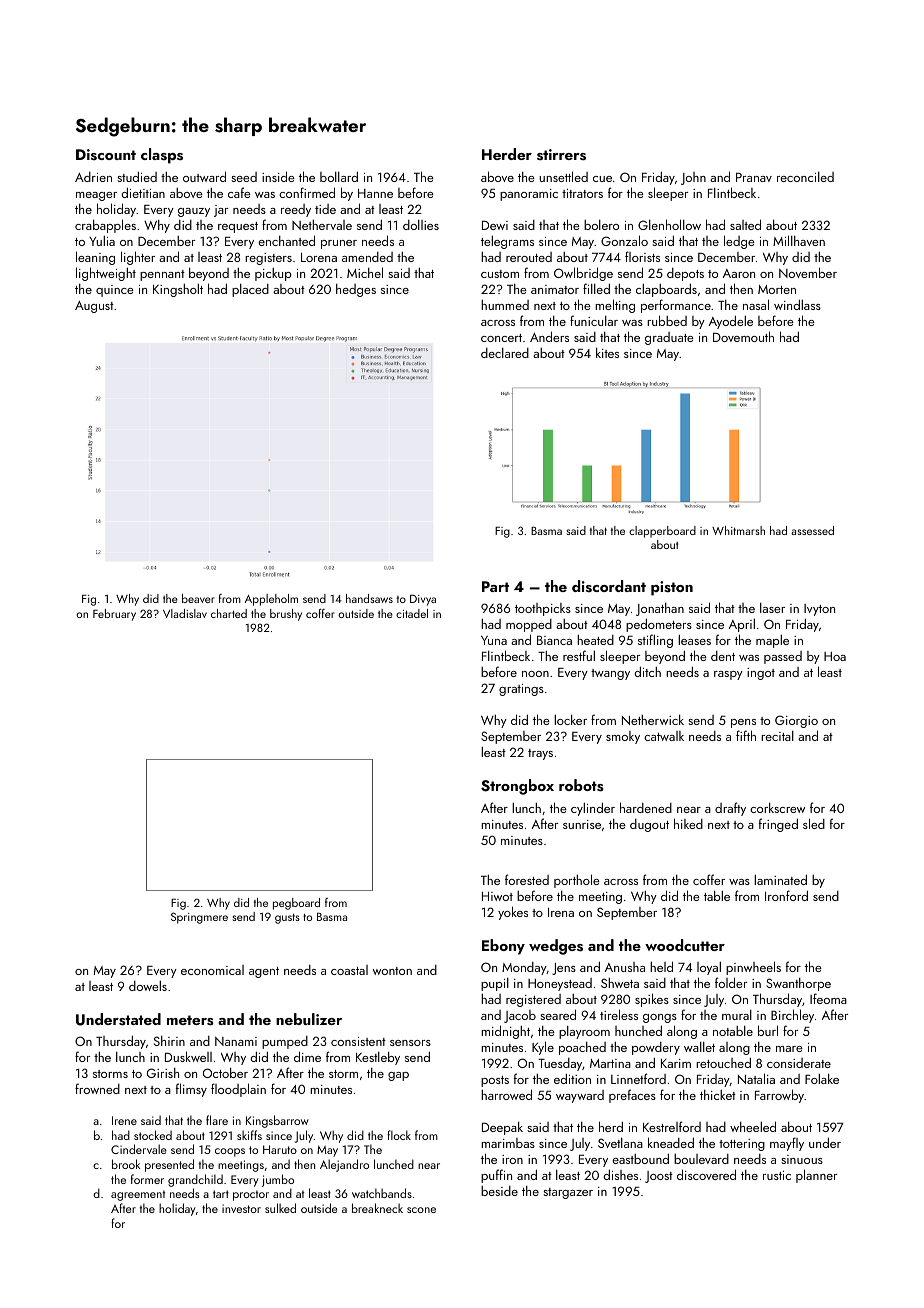  Describe the element at coordinates (148, 986) in the image. I see `dowels` at that location.
